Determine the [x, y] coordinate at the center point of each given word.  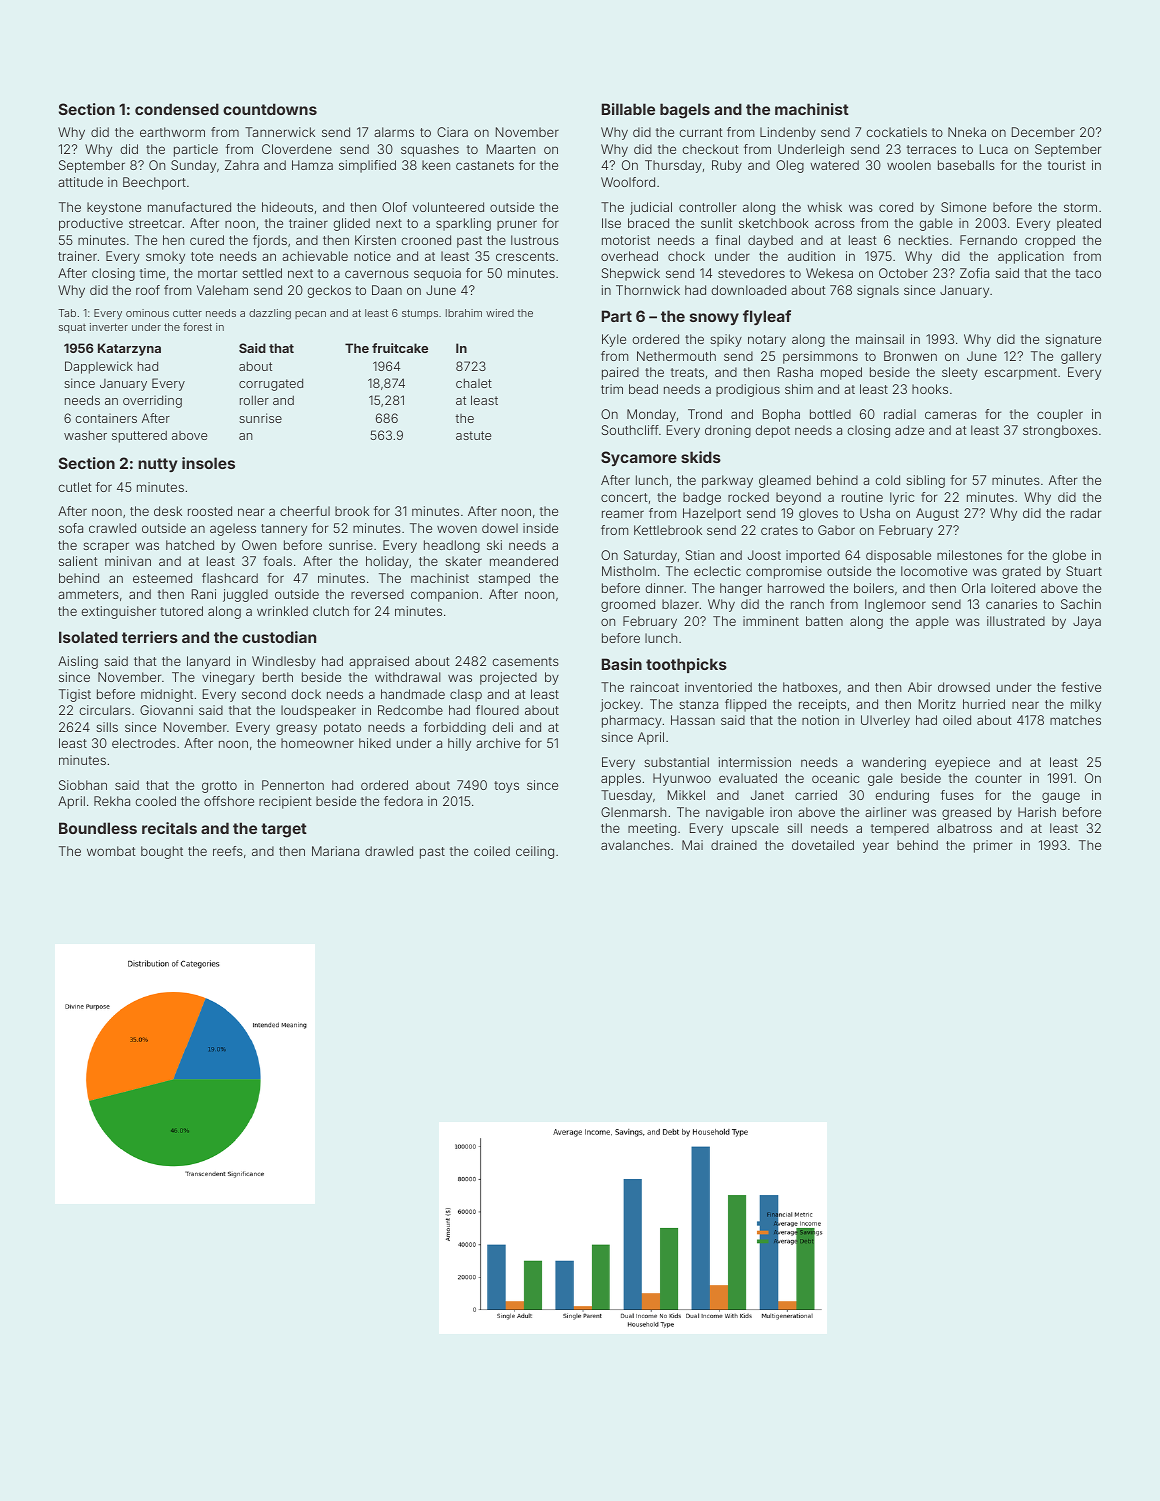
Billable [628, 109]
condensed [177, 109]
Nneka [967, 132]
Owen [259, 545]
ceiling [535, 852]
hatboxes [810, 687]
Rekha [112, 801]
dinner [664, 588]
